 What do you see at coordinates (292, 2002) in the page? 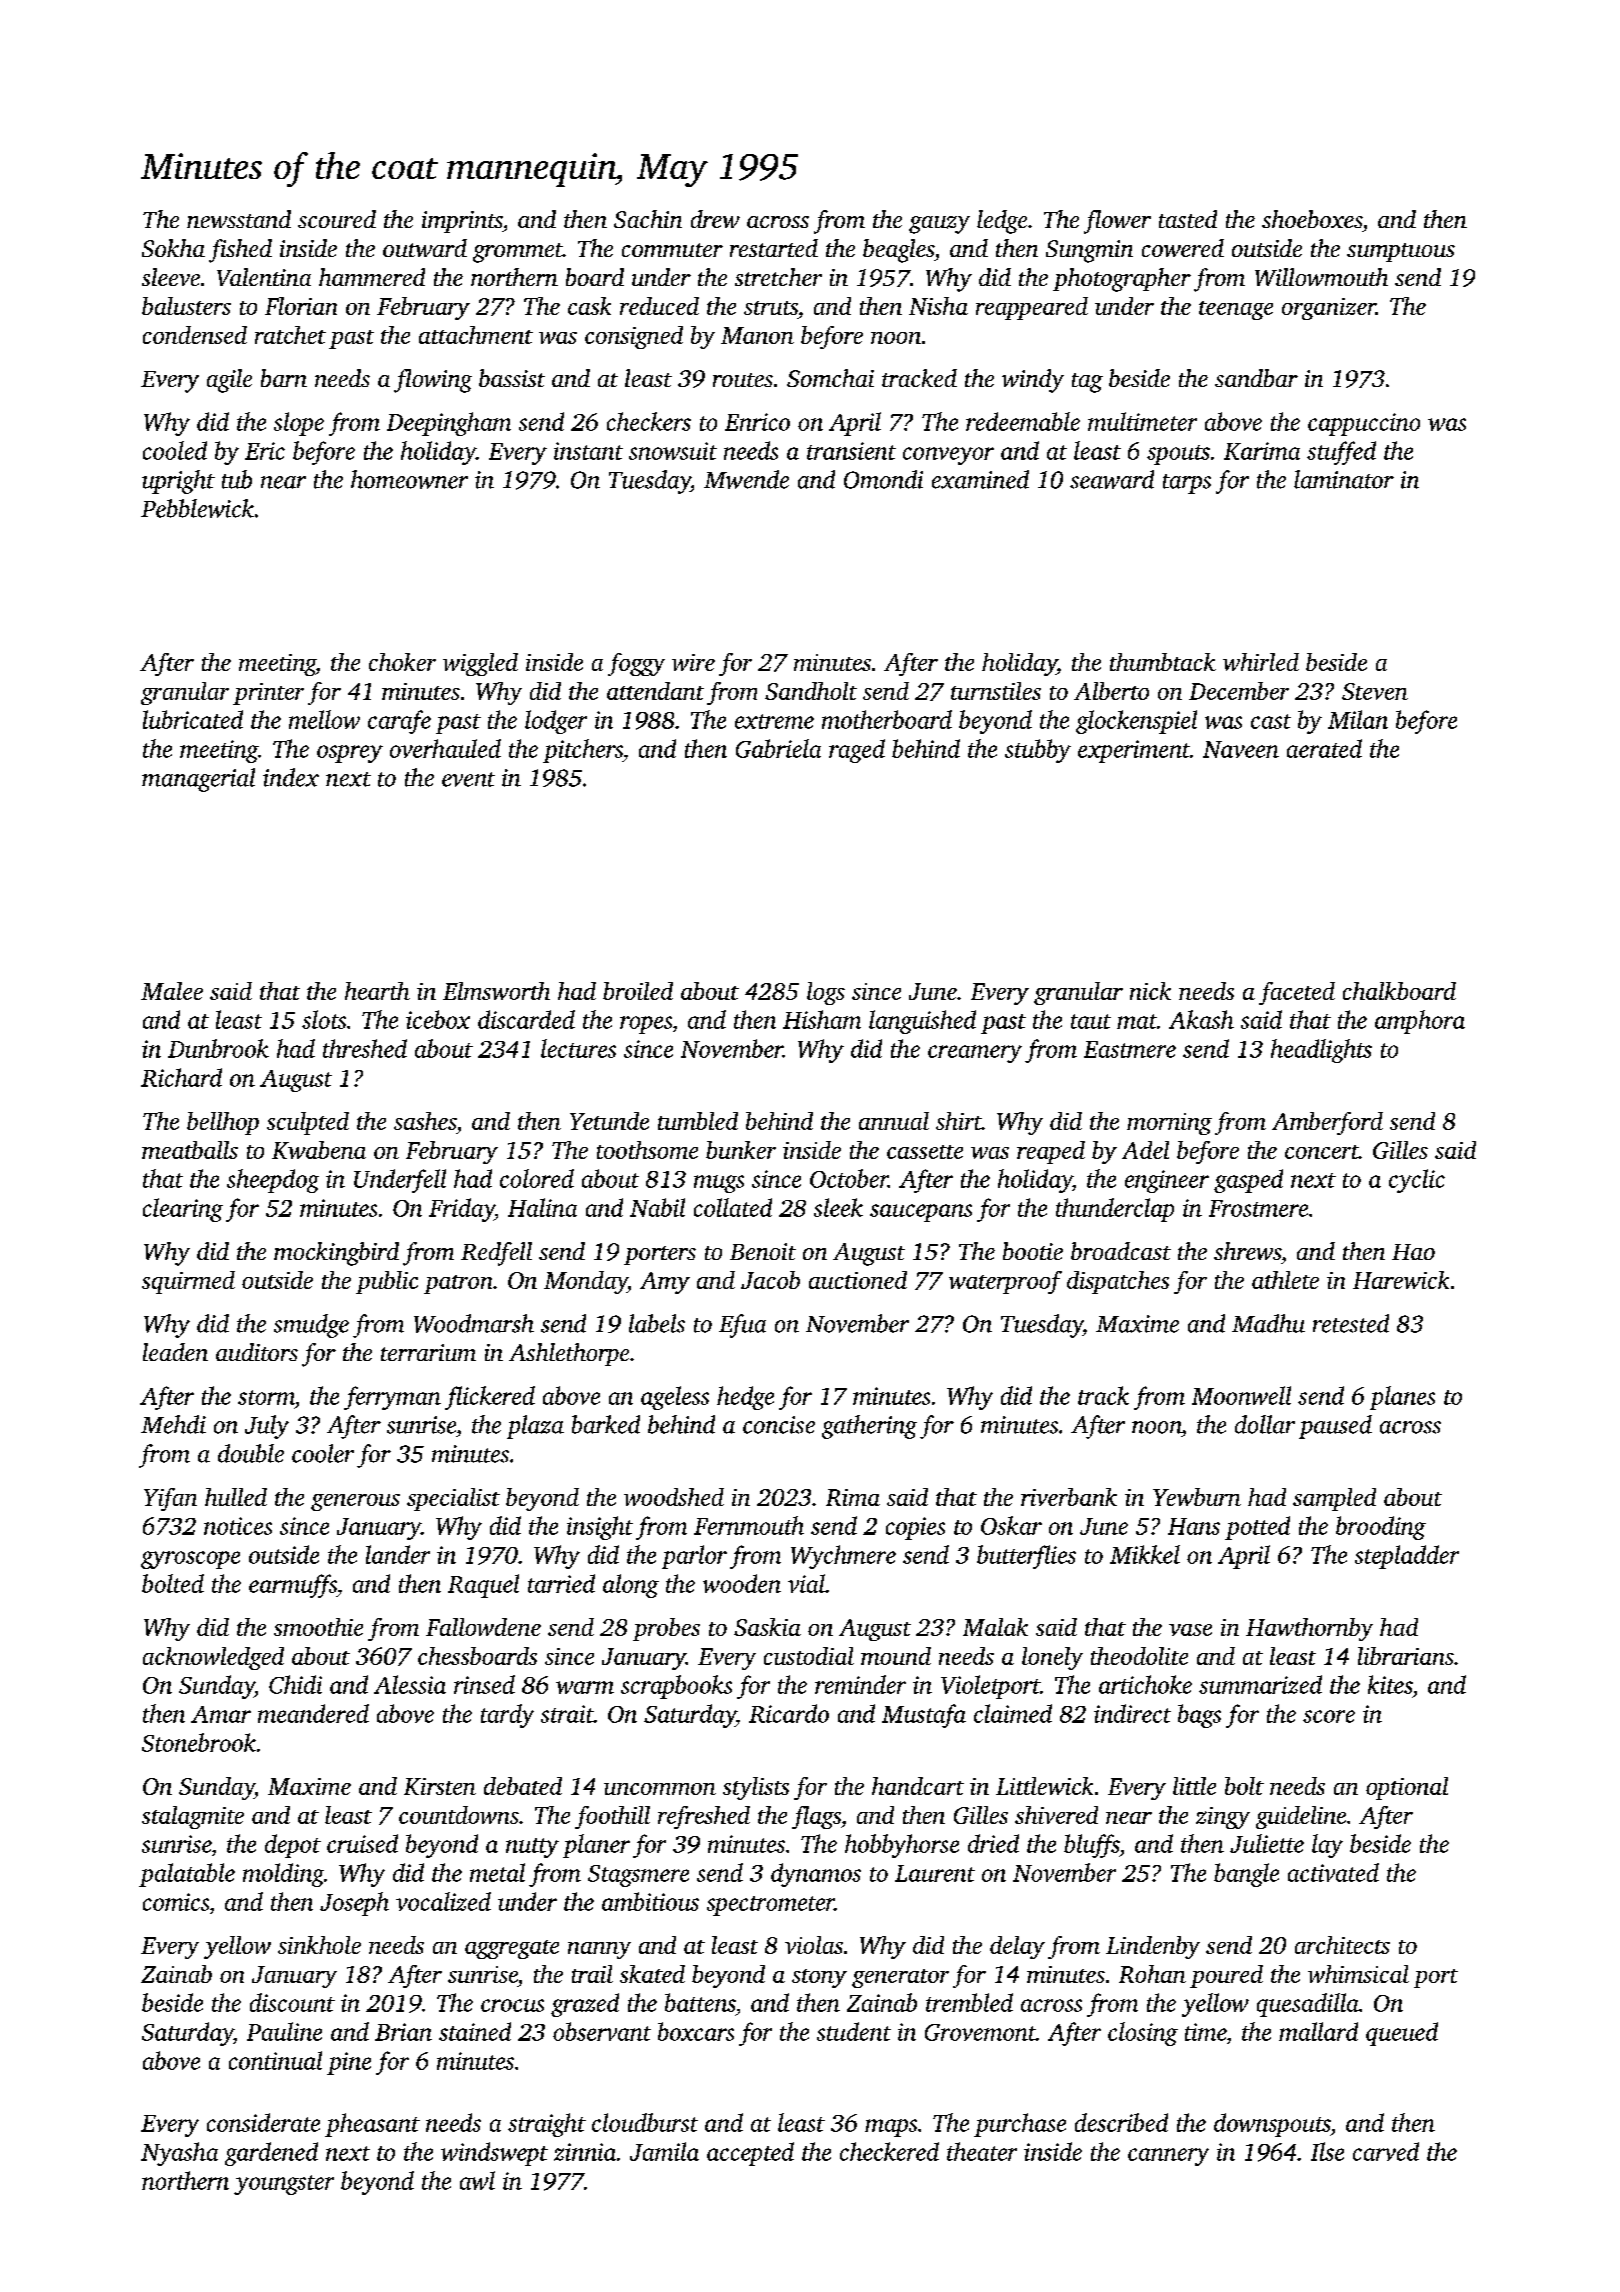
I see `discount` at bounding box center [292, 2002].
